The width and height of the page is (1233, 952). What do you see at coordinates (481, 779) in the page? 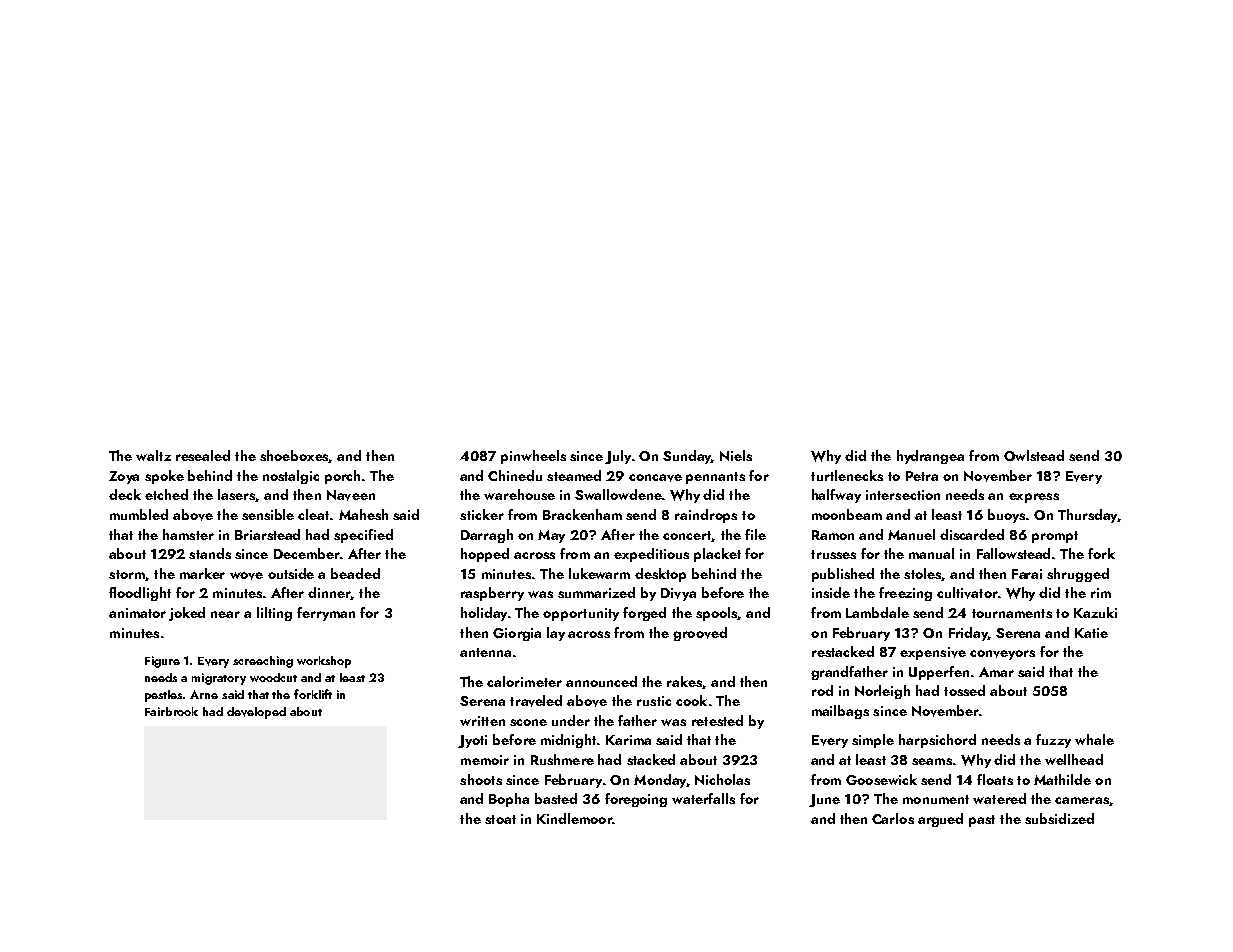
I see `shoots` at bounding box center [481, 779].
